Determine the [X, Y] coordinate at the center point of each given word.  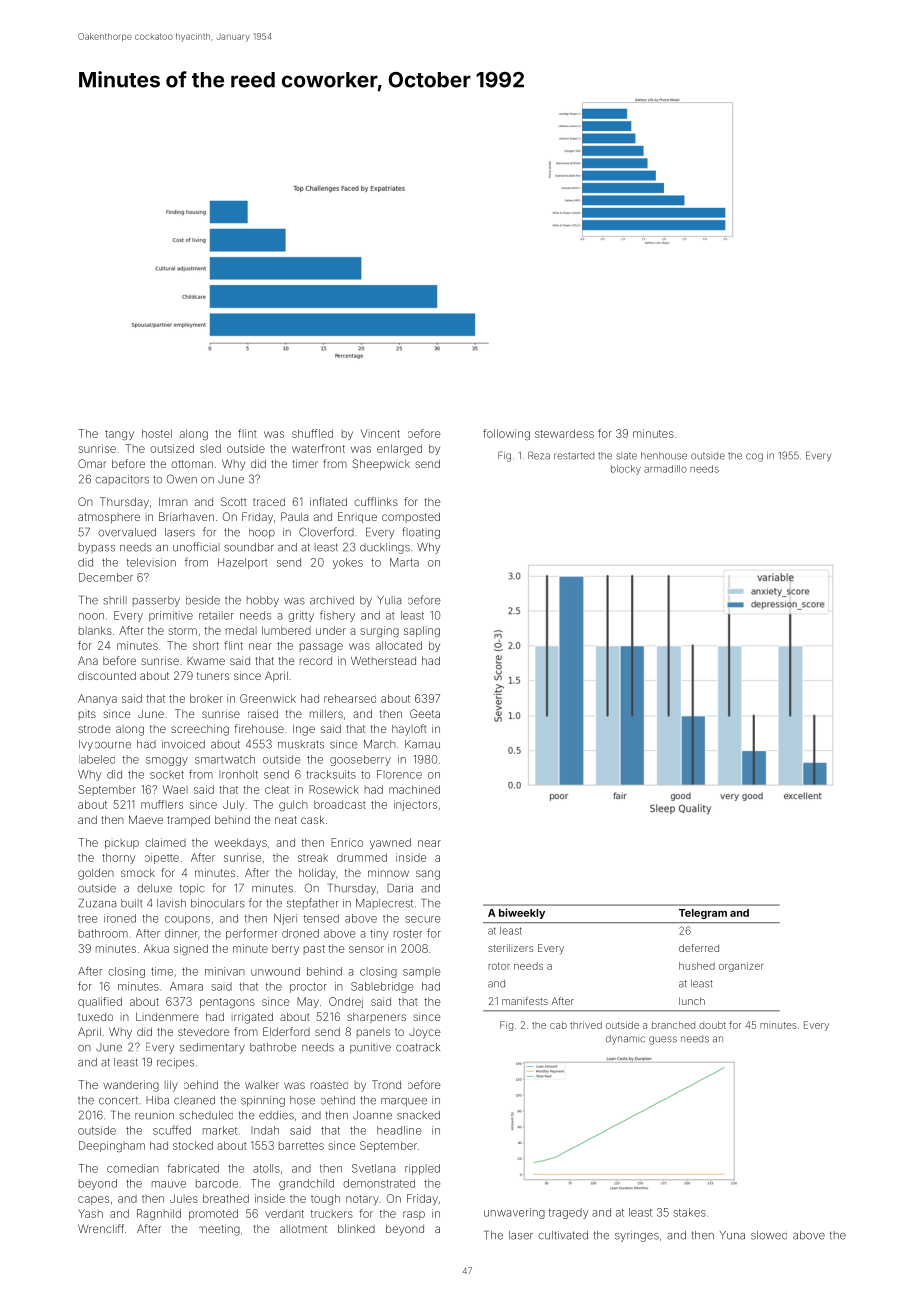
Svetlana [373, 1168]
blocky [626, 470]
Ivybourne [105, 745]
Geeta [425, 713]
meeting [219, 1230]
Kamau [422, 744]
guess [663, 1040]
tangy [119, 435]
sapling [422, 631]
